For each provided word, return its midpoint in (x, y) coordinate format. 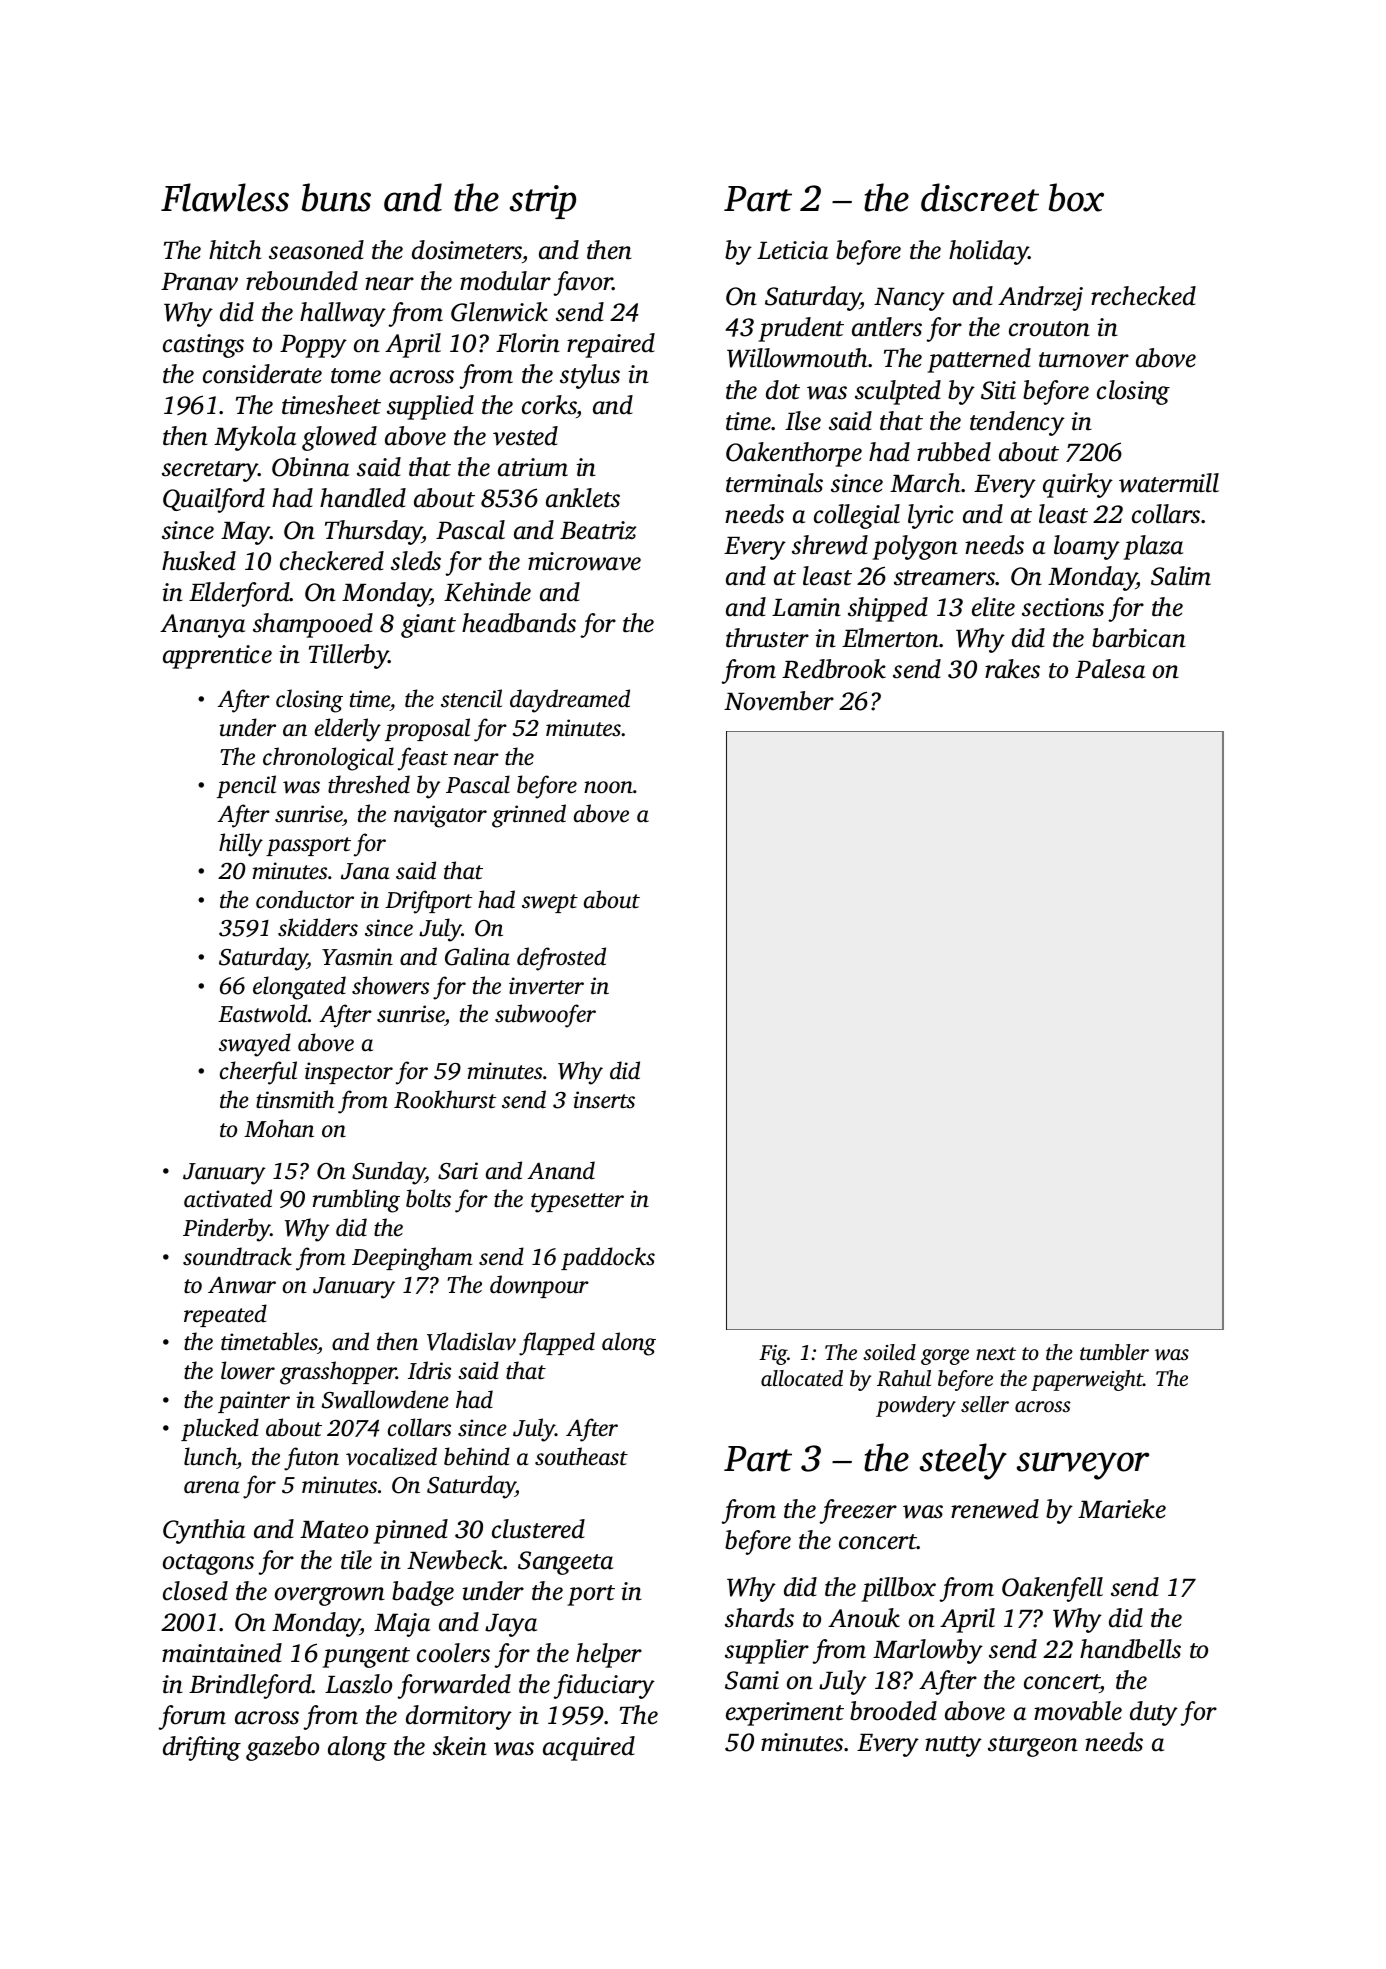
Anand (561, 1170)
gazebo (282, 1748)
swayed (255, 1045)
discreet (980, 197)
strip (543, 202)
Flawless (225, 197)
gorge (945, 1357)
